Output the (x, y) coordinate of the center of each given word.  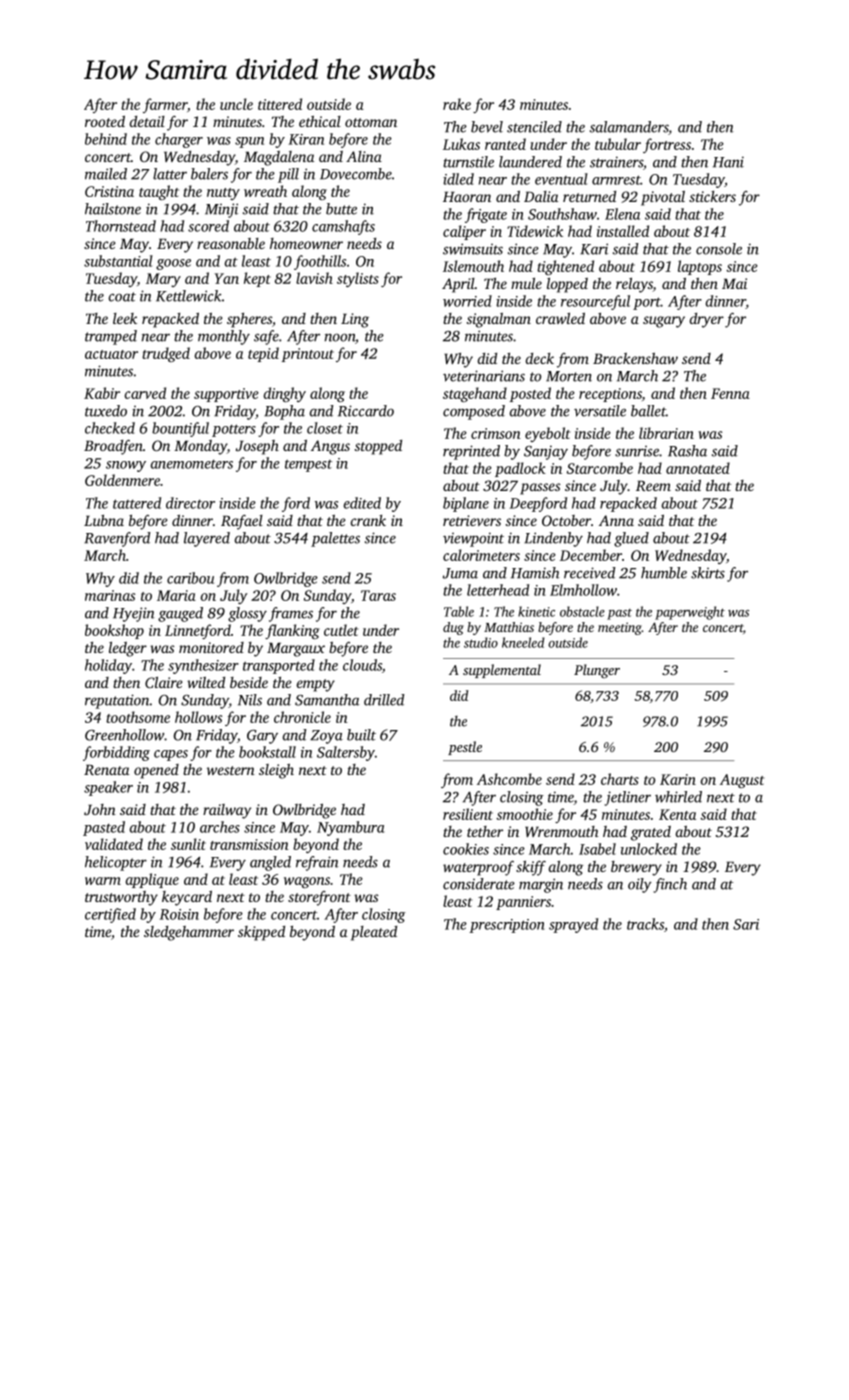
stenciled (534, 127)
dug (453, 628)
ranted (505, 144)
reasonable (231, 243)
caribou (190, 578)
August (742, 781)
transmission (249, 844)
